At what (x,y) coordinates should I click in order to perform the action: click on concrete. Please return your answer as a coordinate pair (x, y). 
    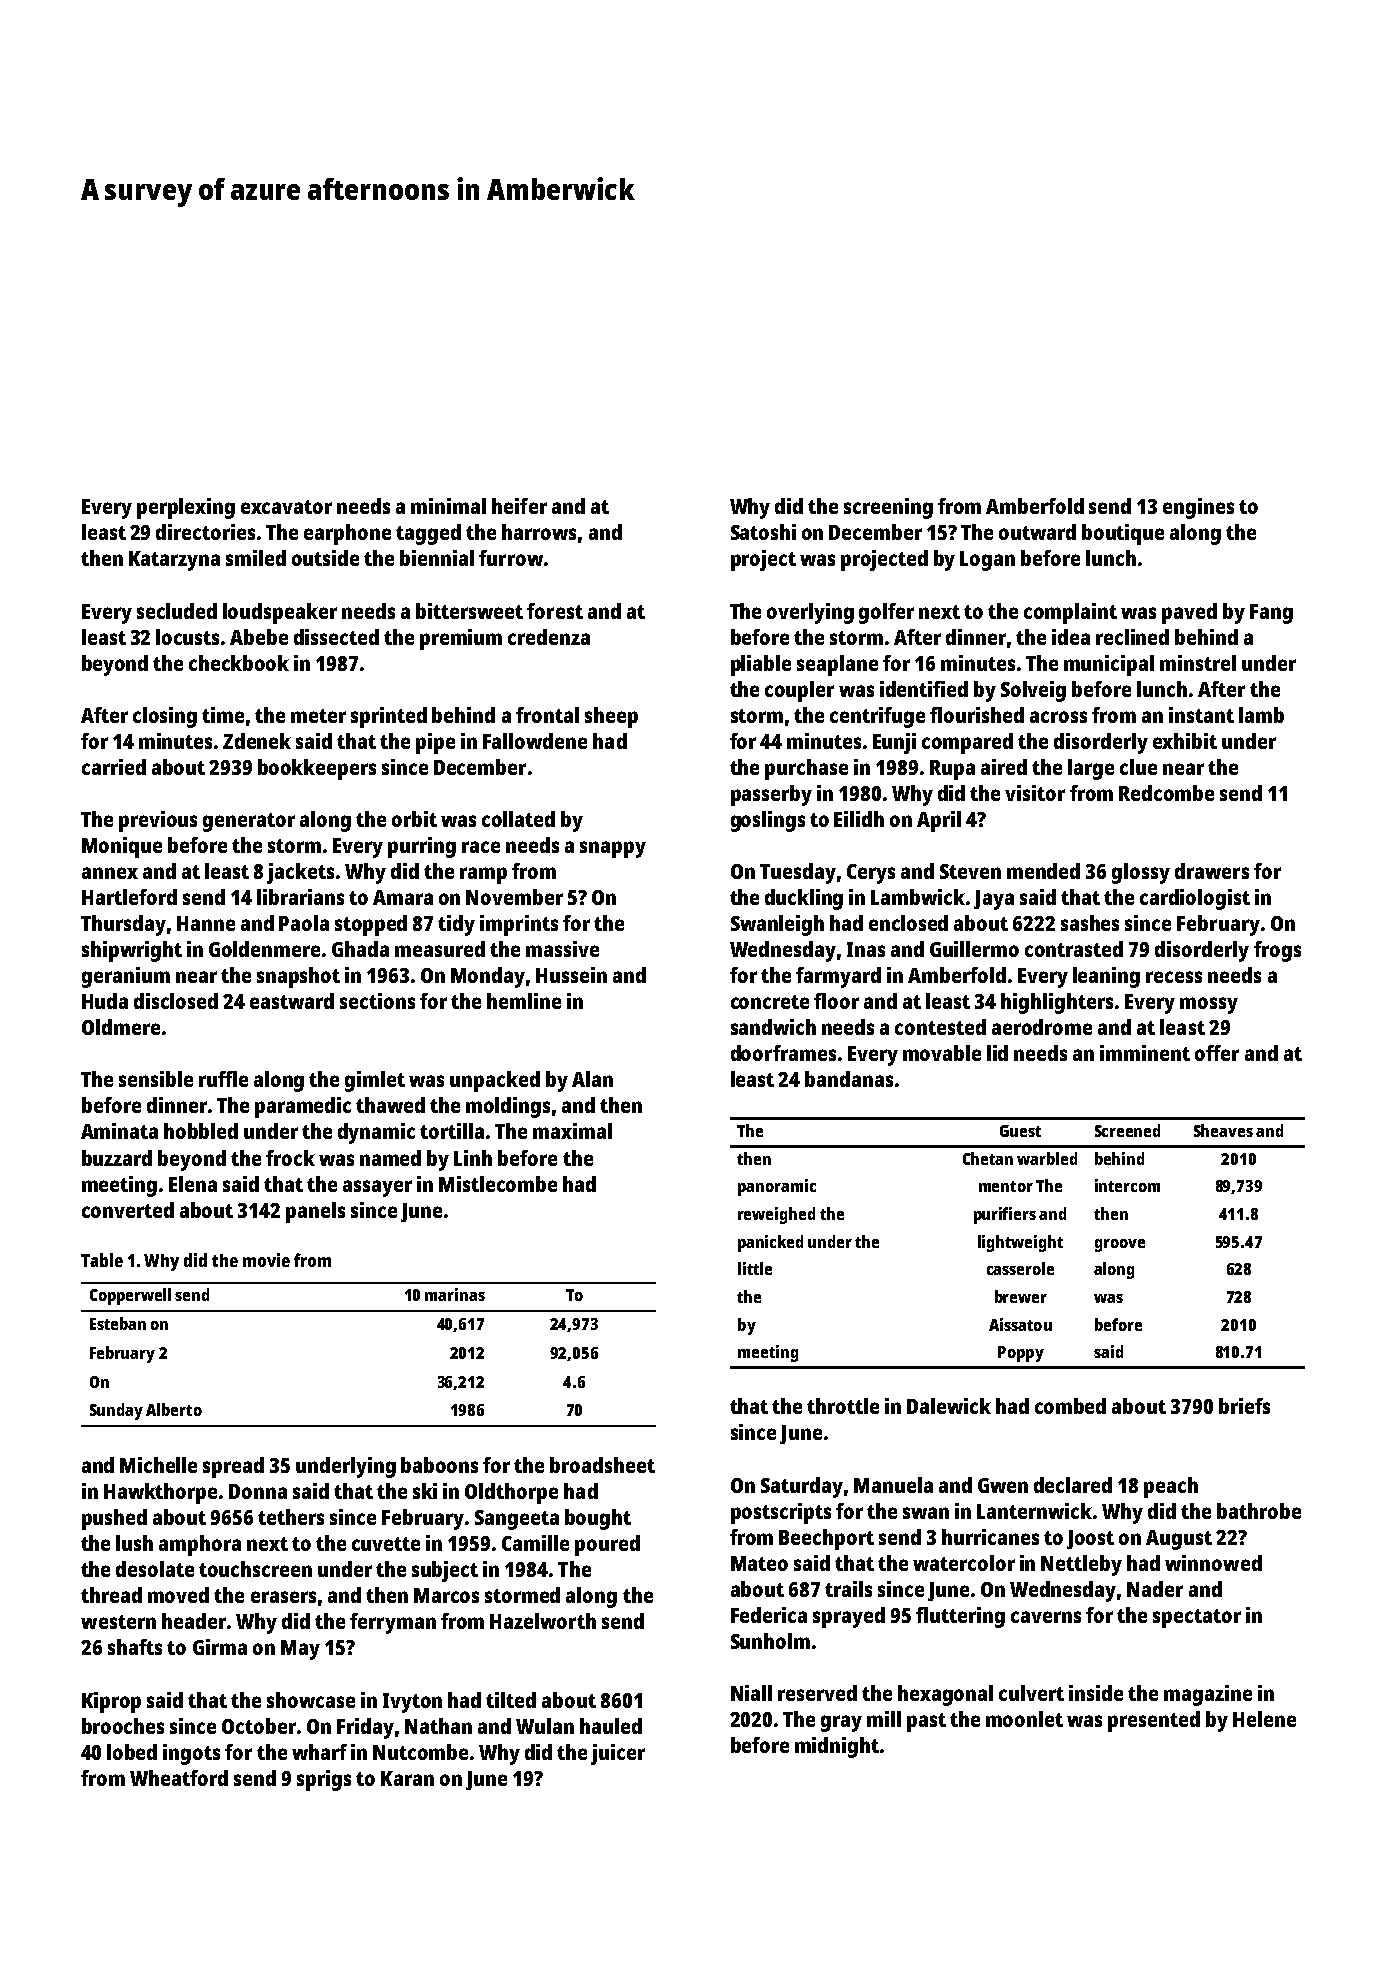
    Looking at the image, I should click on (770, 1002).
